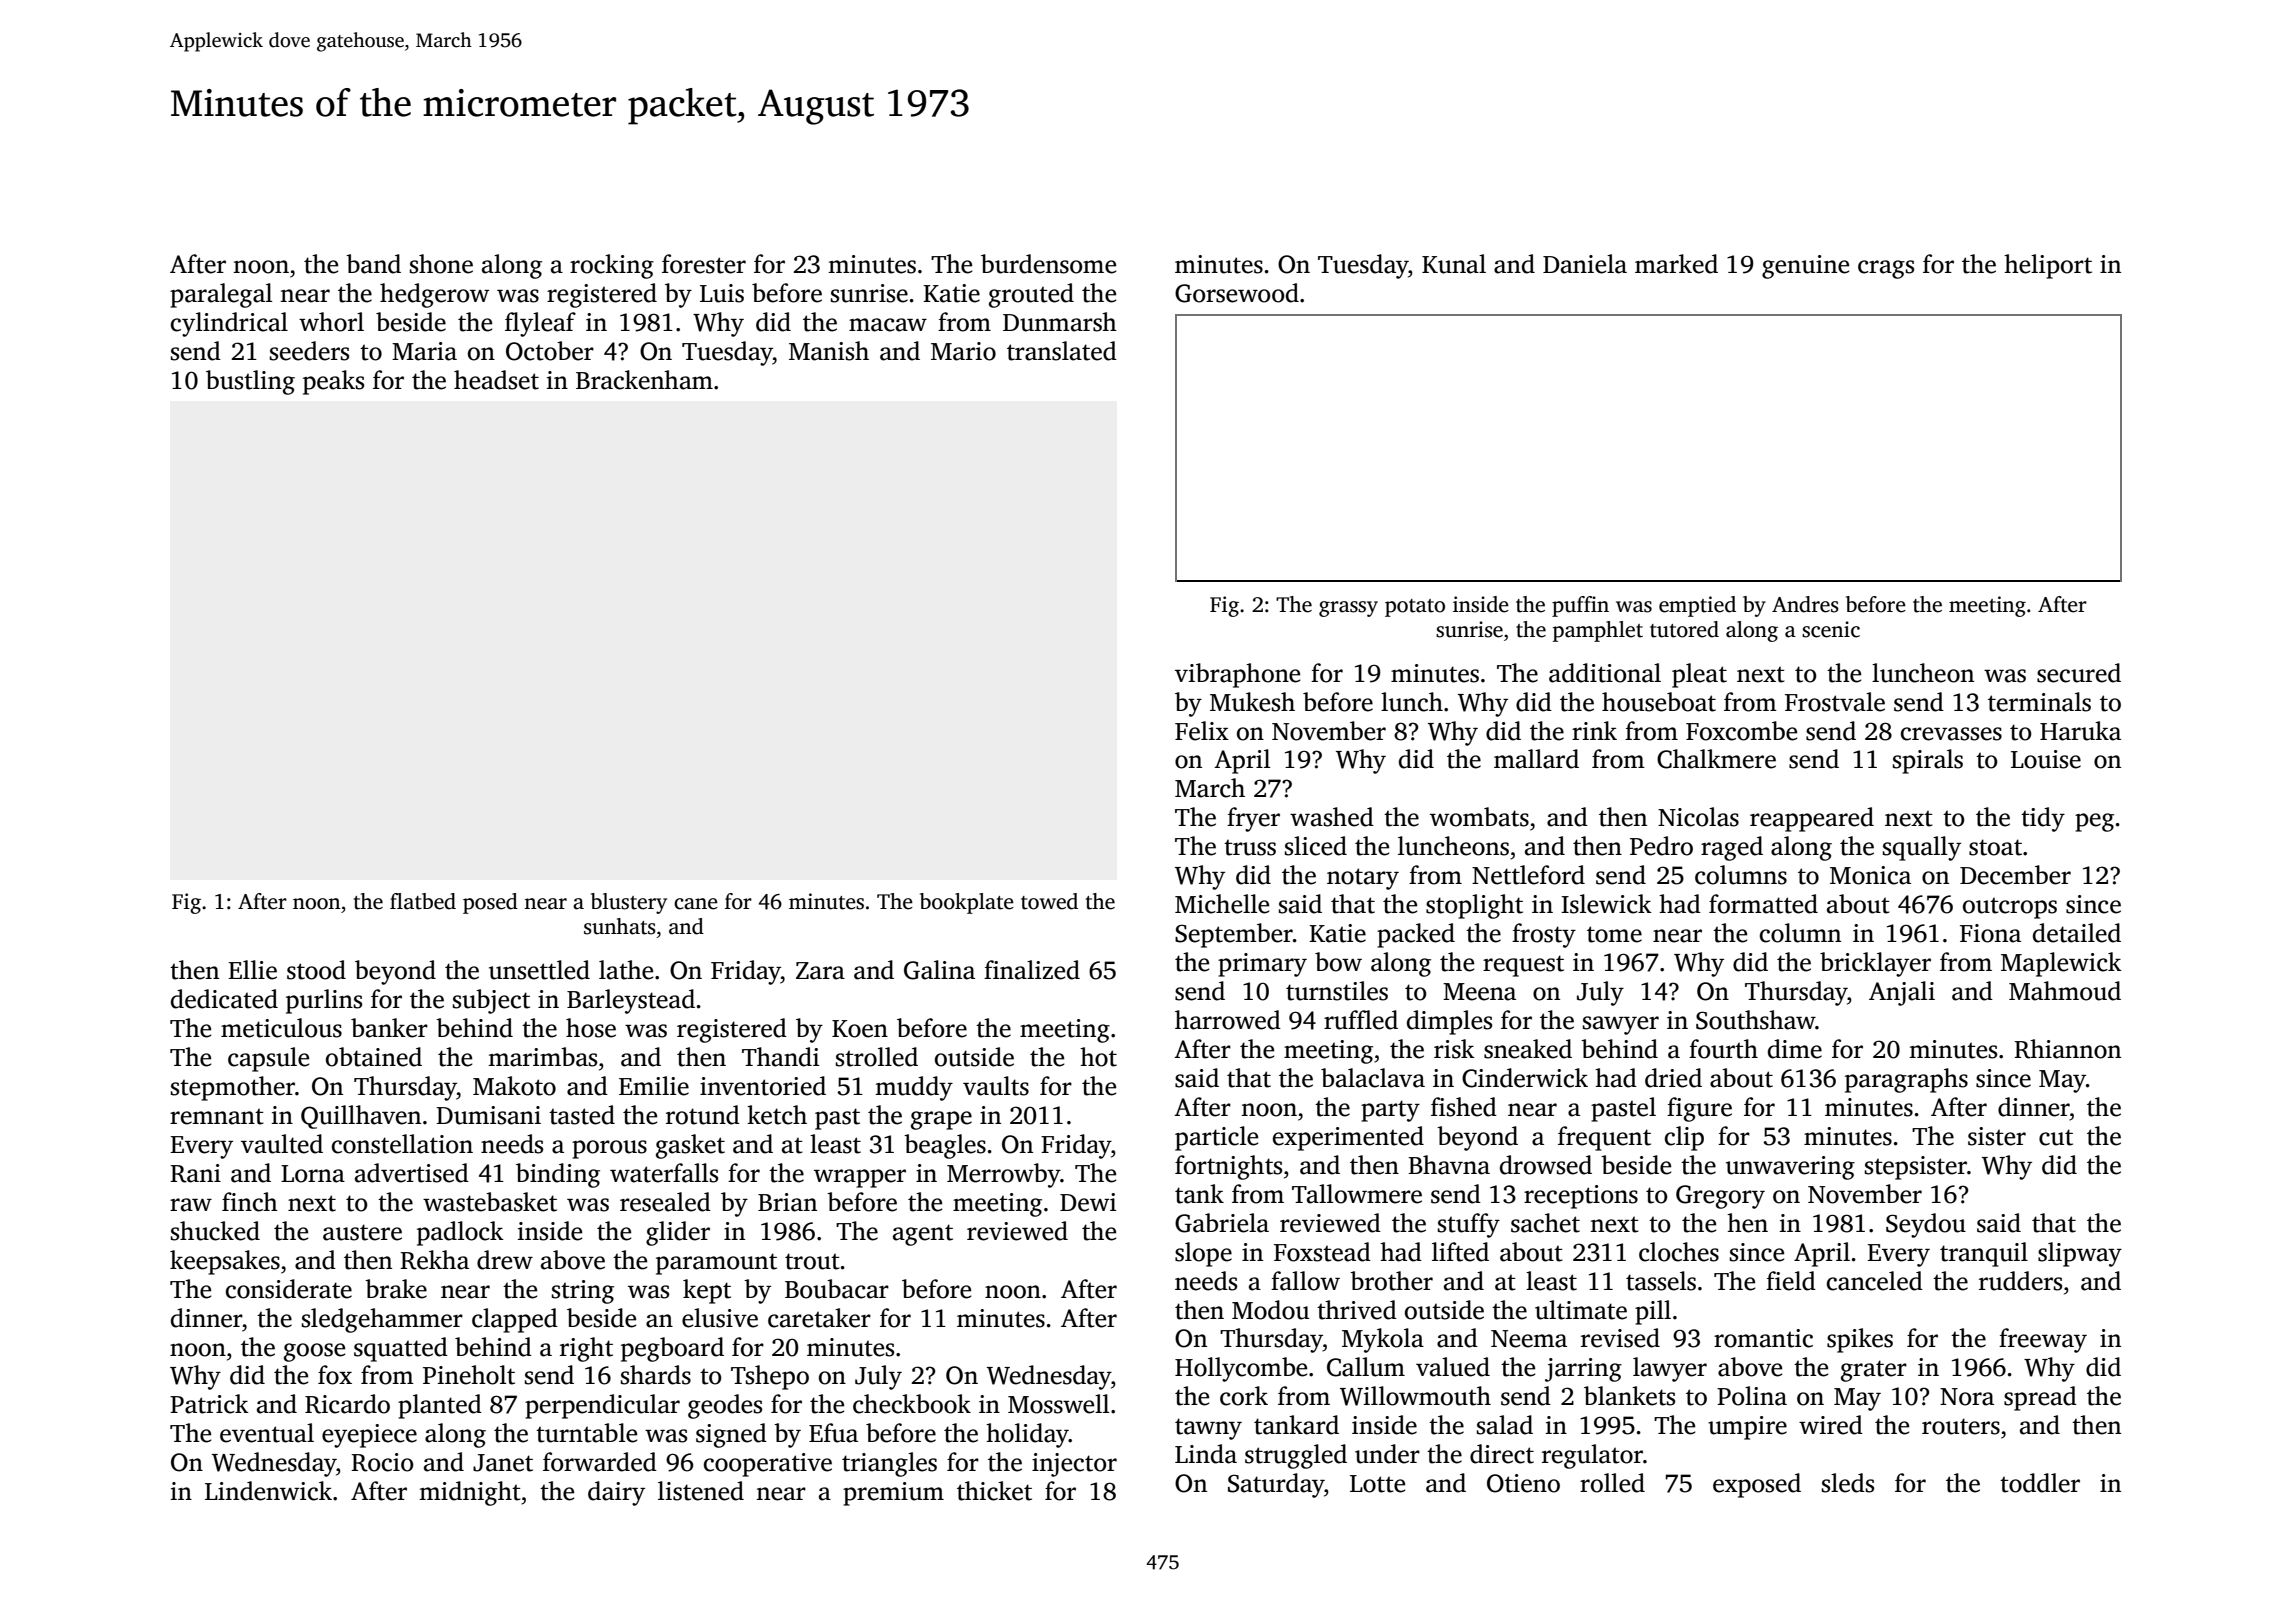 This document has height=1620, width=2292. I want to click on forester, so click(704, 264).
